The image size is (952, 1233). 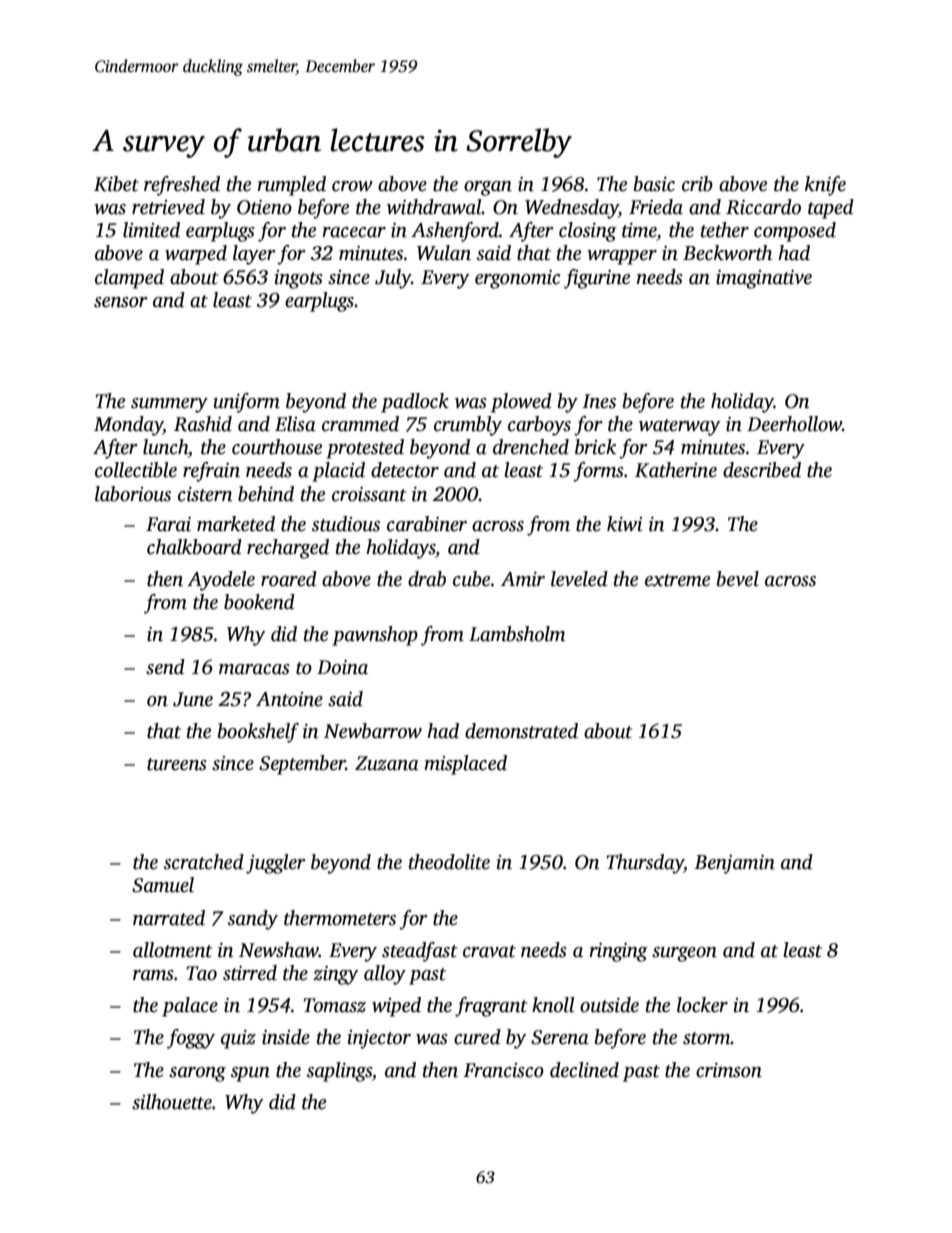 What do you see at coordinates (489, 951) in the document?
I see `cravat` at bounding box center [489, 951].
